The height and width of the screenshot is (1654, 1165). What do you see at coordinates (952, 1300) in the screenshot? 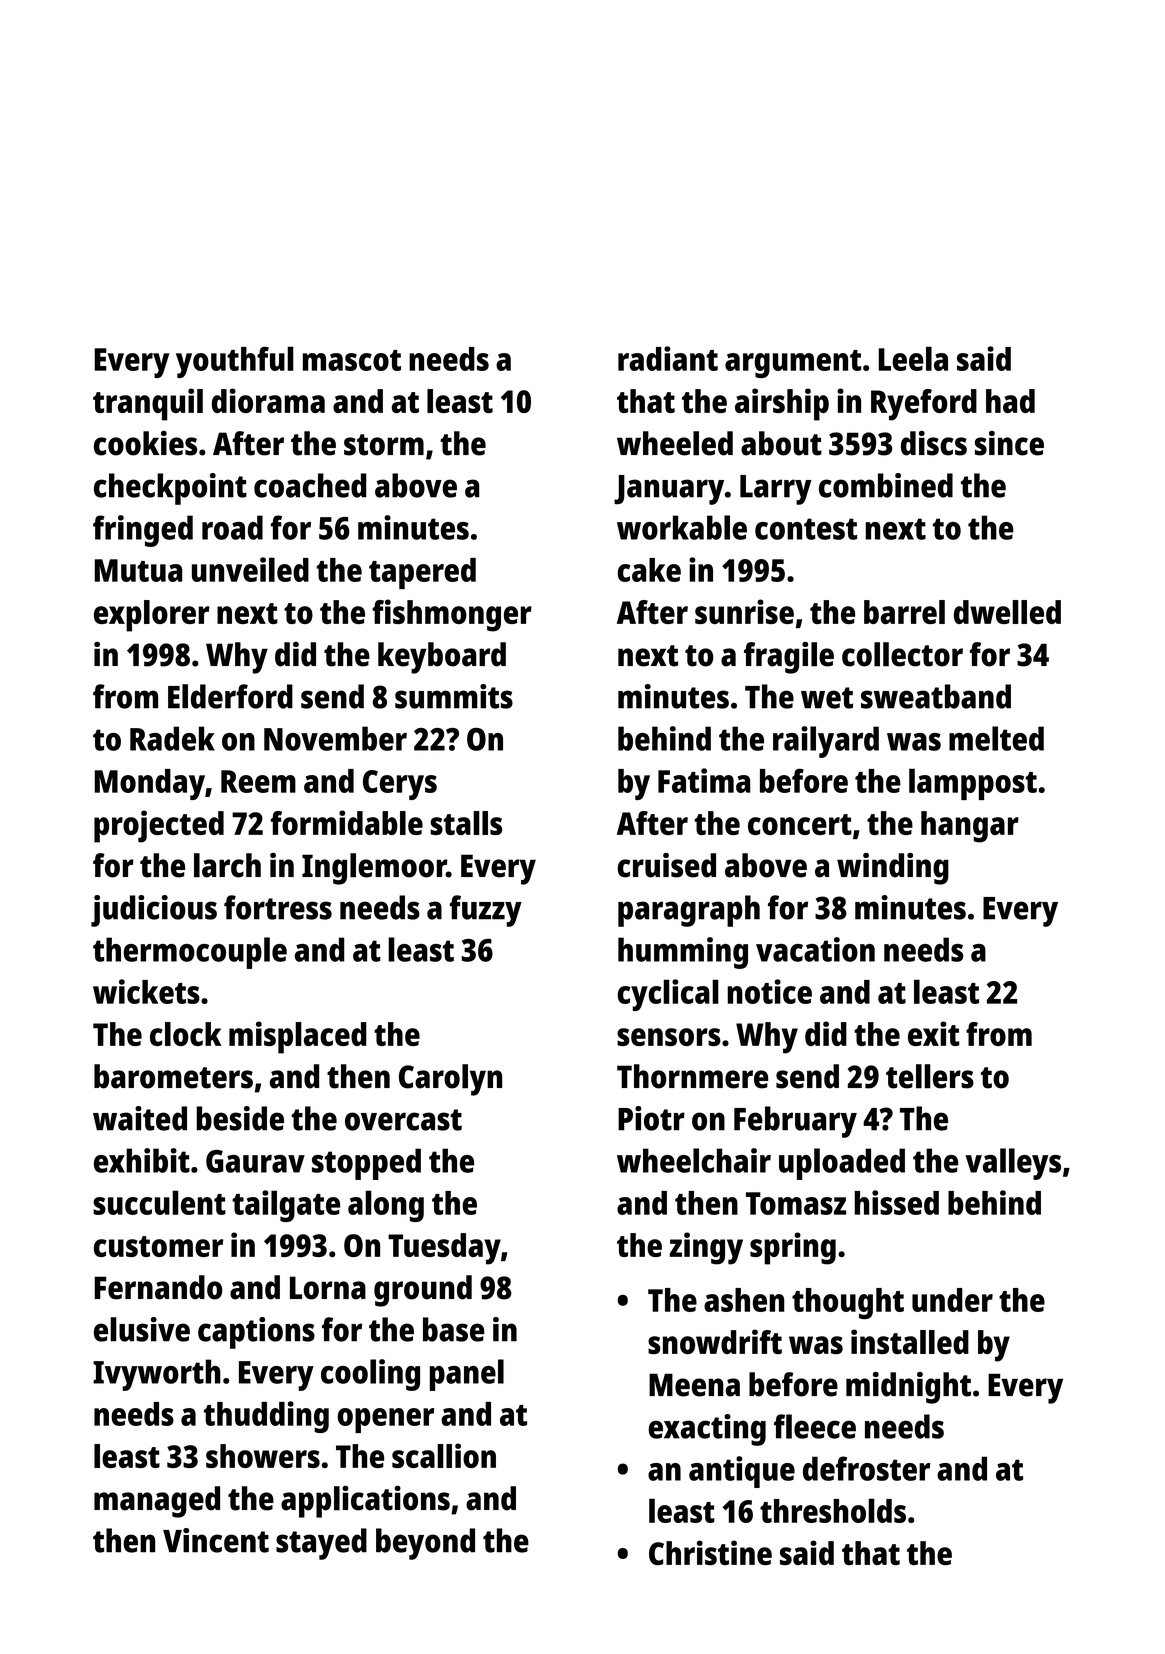
I see `under` at bounding box center [952, 1300].
